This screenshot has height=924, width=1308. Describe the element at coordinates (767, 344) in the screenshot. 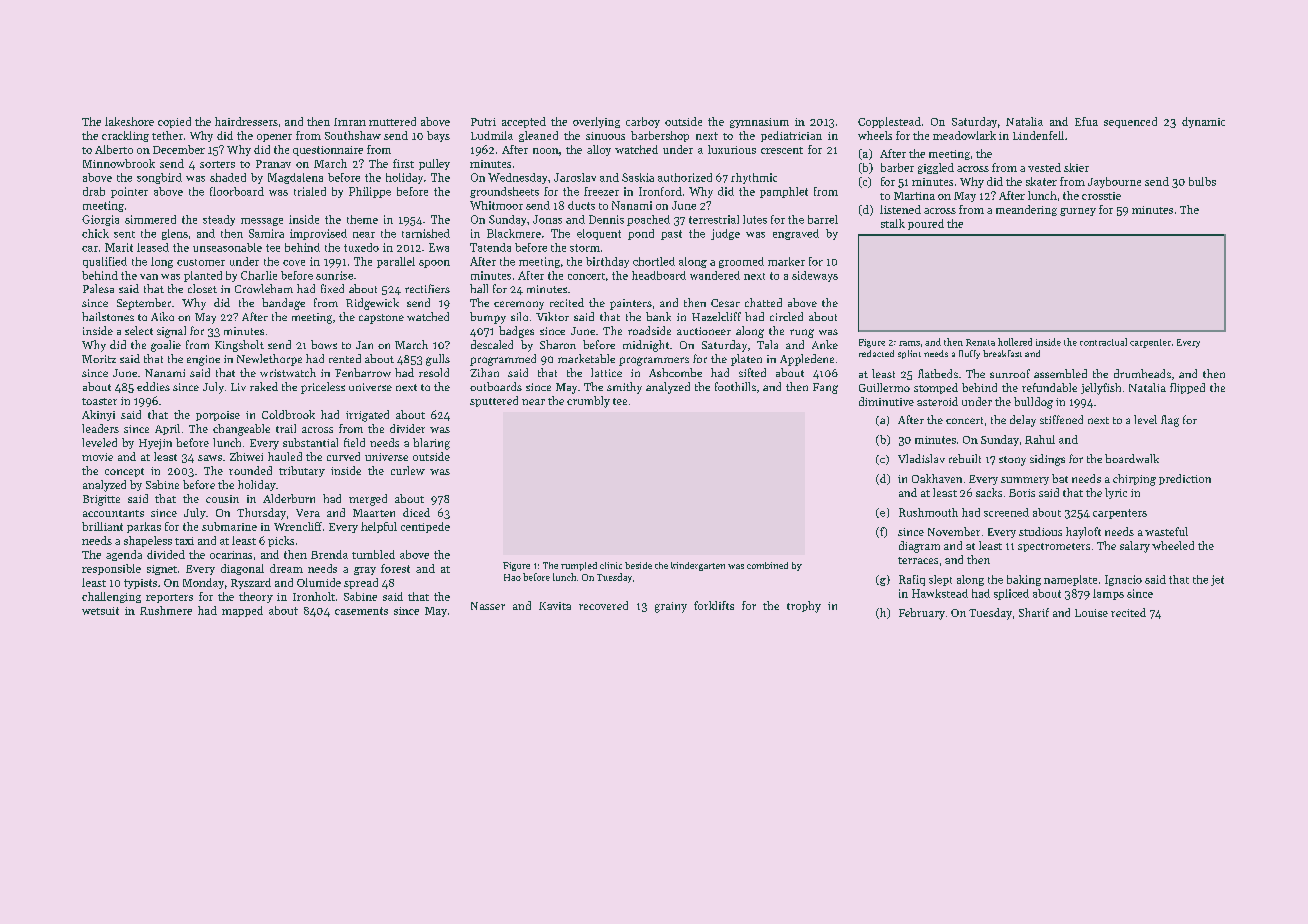

I see `Tala` at that location.
